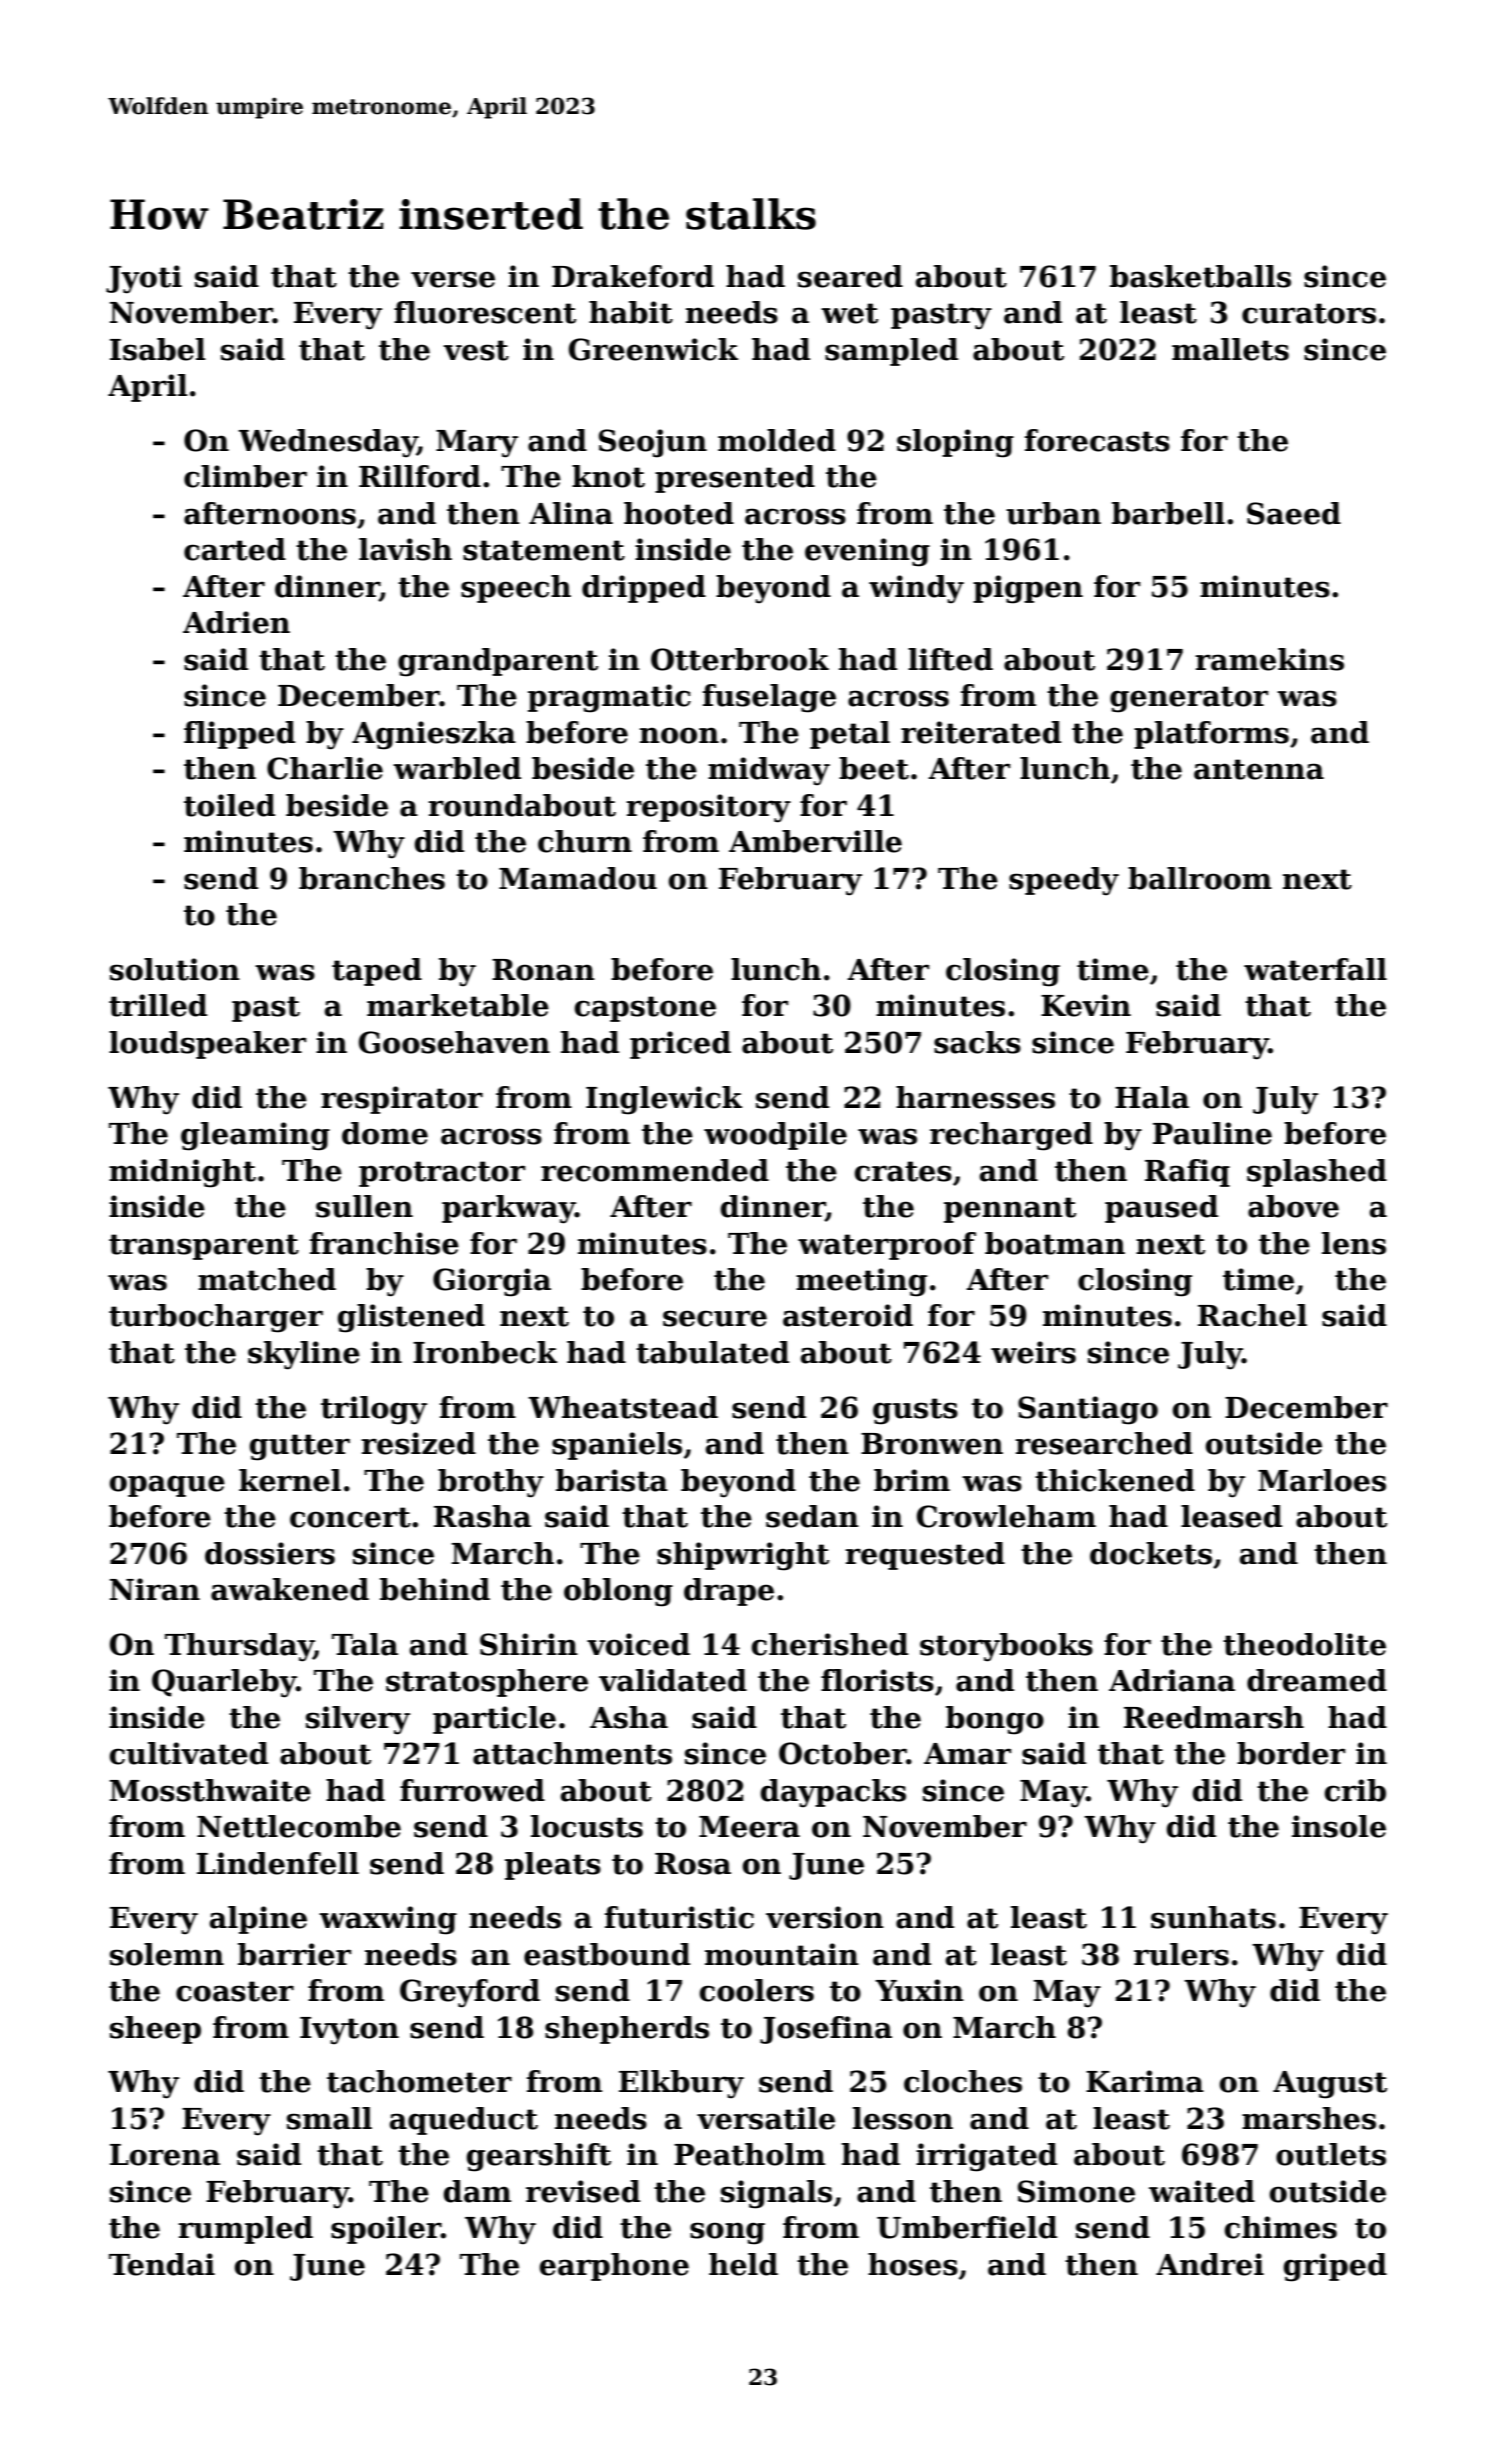  What do you see at coordinates (162, 2264) in the screenshot?
I see `Tendai` at bounding box center [162, 2264].
